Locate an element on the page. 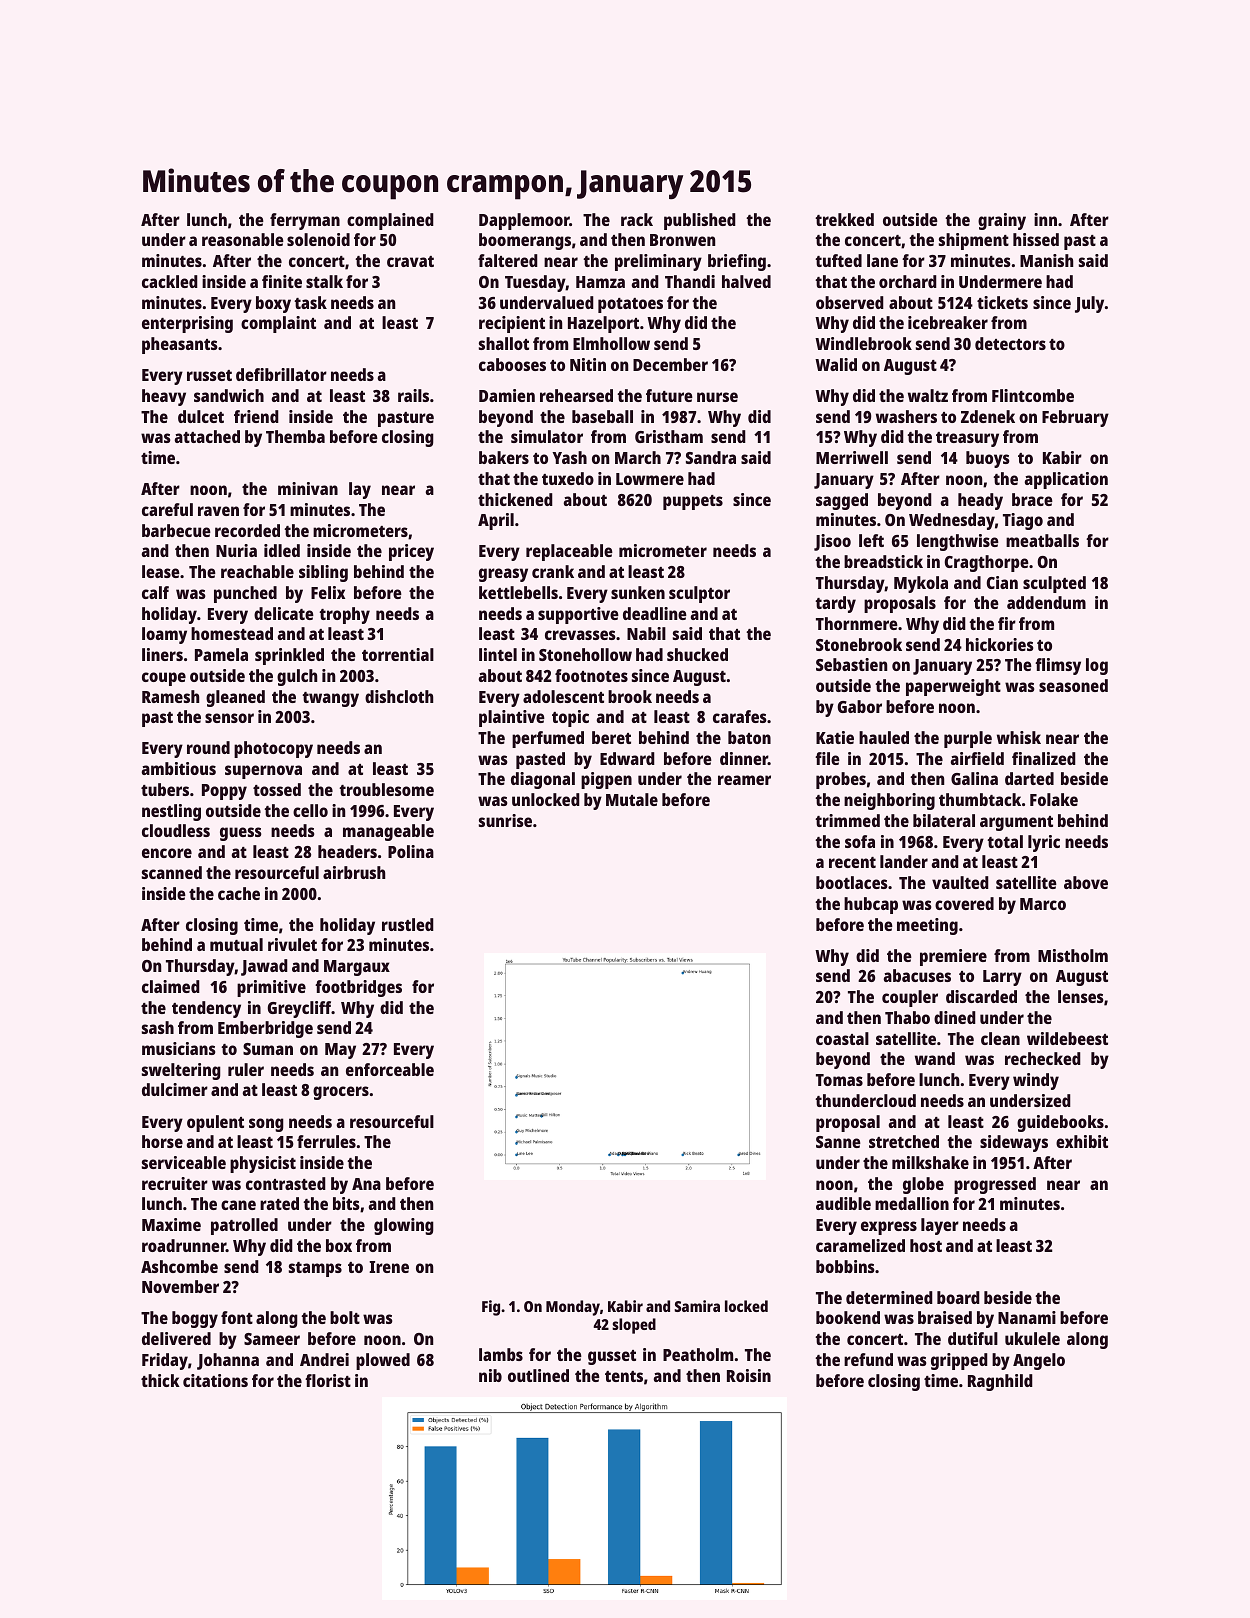 This image has width=1250, height=1618. barbecue is located at coordinates (176, 530).
